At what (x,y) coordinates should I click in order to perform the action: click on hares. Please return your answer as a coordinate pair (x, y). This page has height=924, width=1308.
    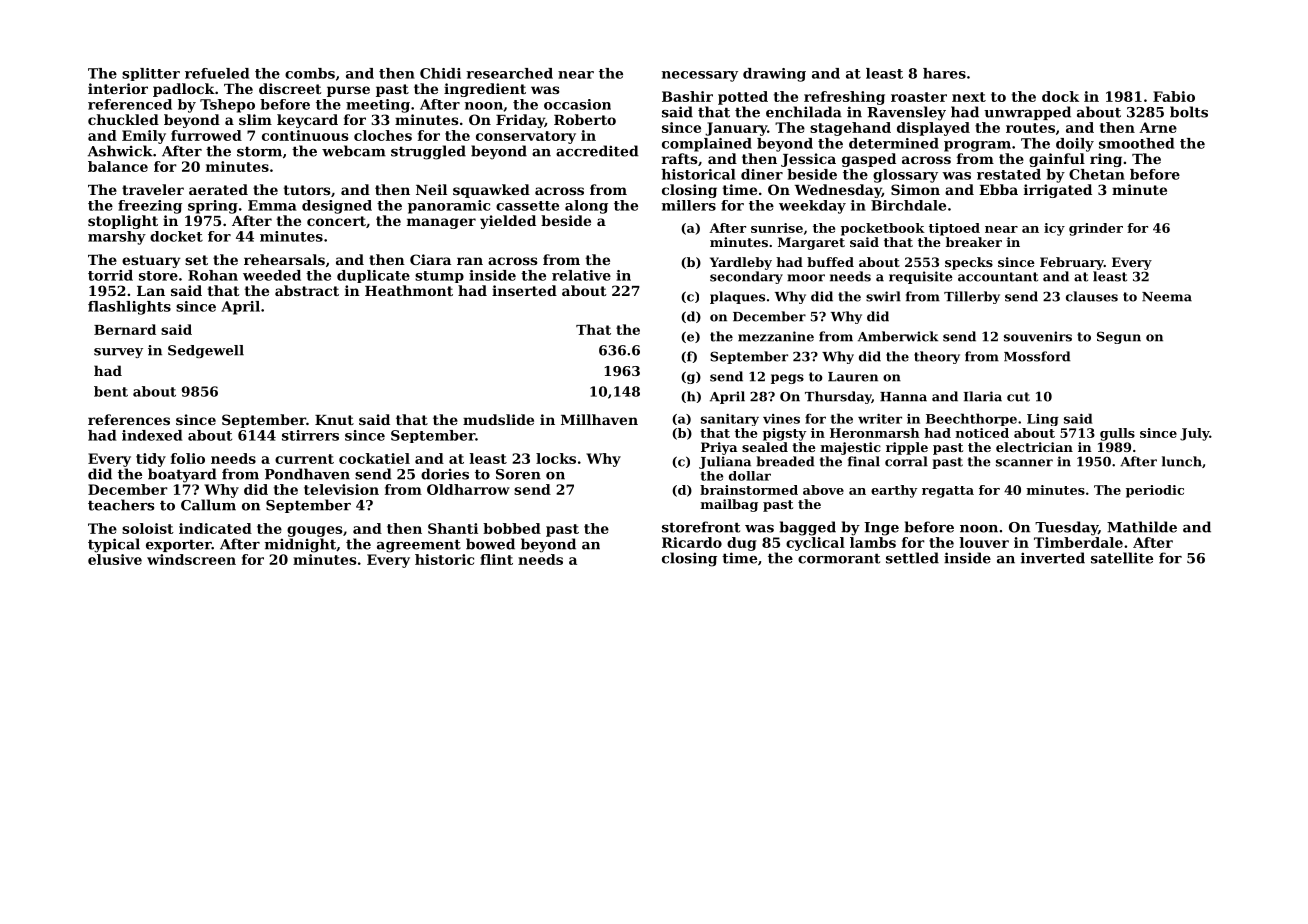
    Looking at the image, I should click on (944, 73).
